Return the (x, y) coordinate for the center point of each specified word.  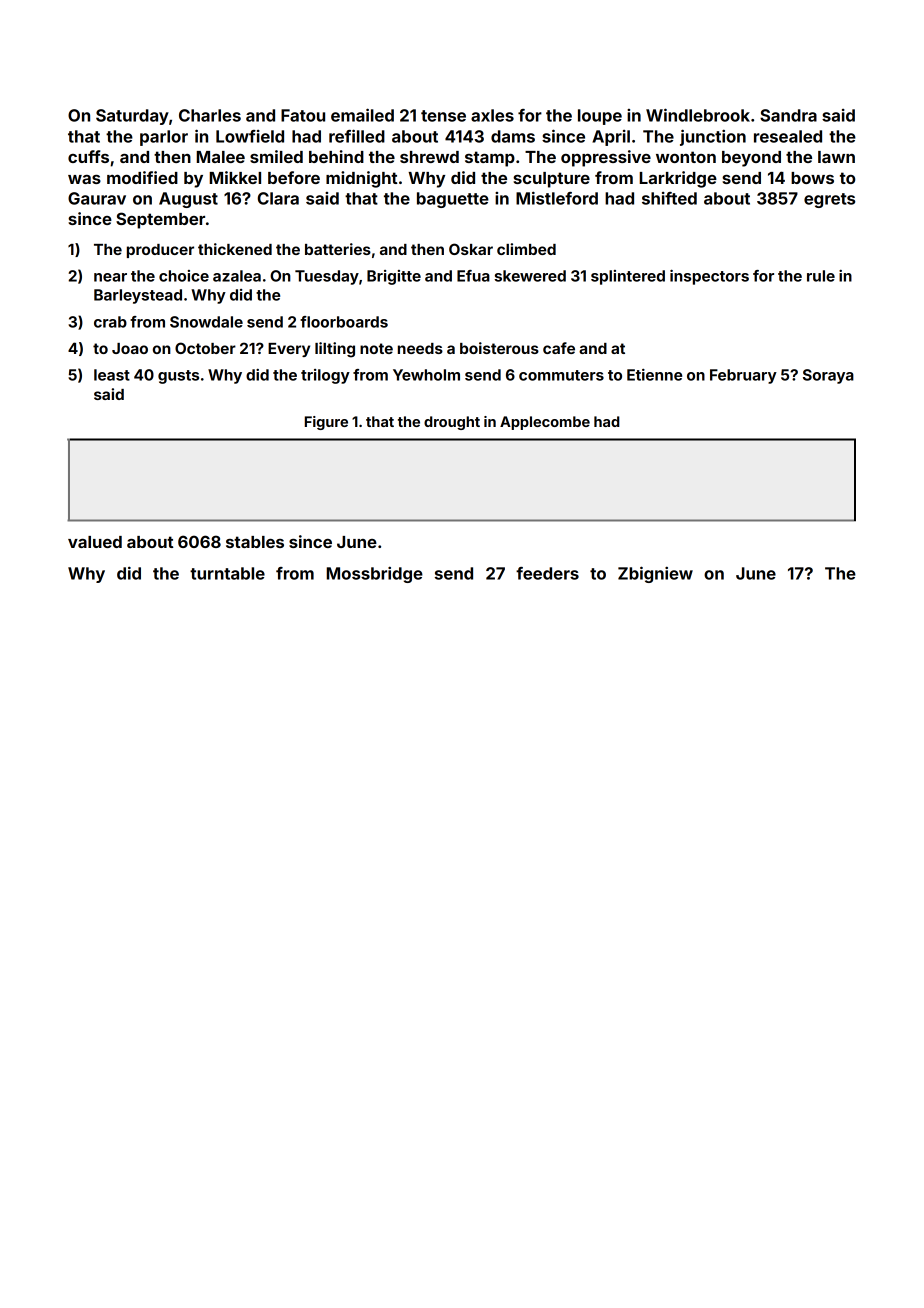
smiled (276, 156)
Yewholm (426, 375)
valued (95, 542)
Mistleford (557, 198)
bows (812, 178)
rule (821, 276)
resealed (788, 136)
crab (110, 322)
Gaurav (97, 198)
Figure (326, 423)
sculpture (551, 180)
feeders (547, 573)
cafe (559, 348)
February (743, 376)
